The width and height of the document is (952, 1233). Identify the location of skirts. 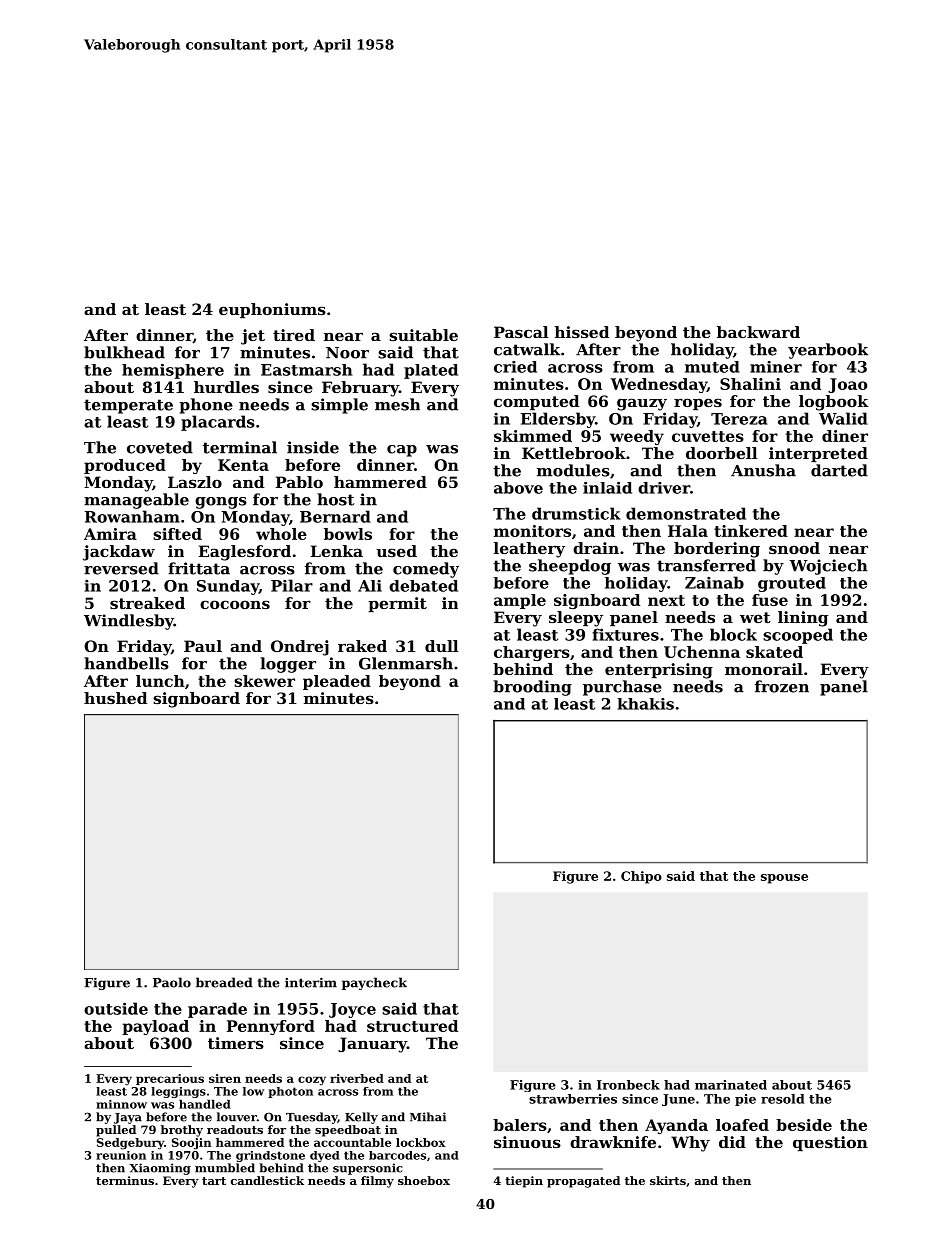
(668, 1180).
